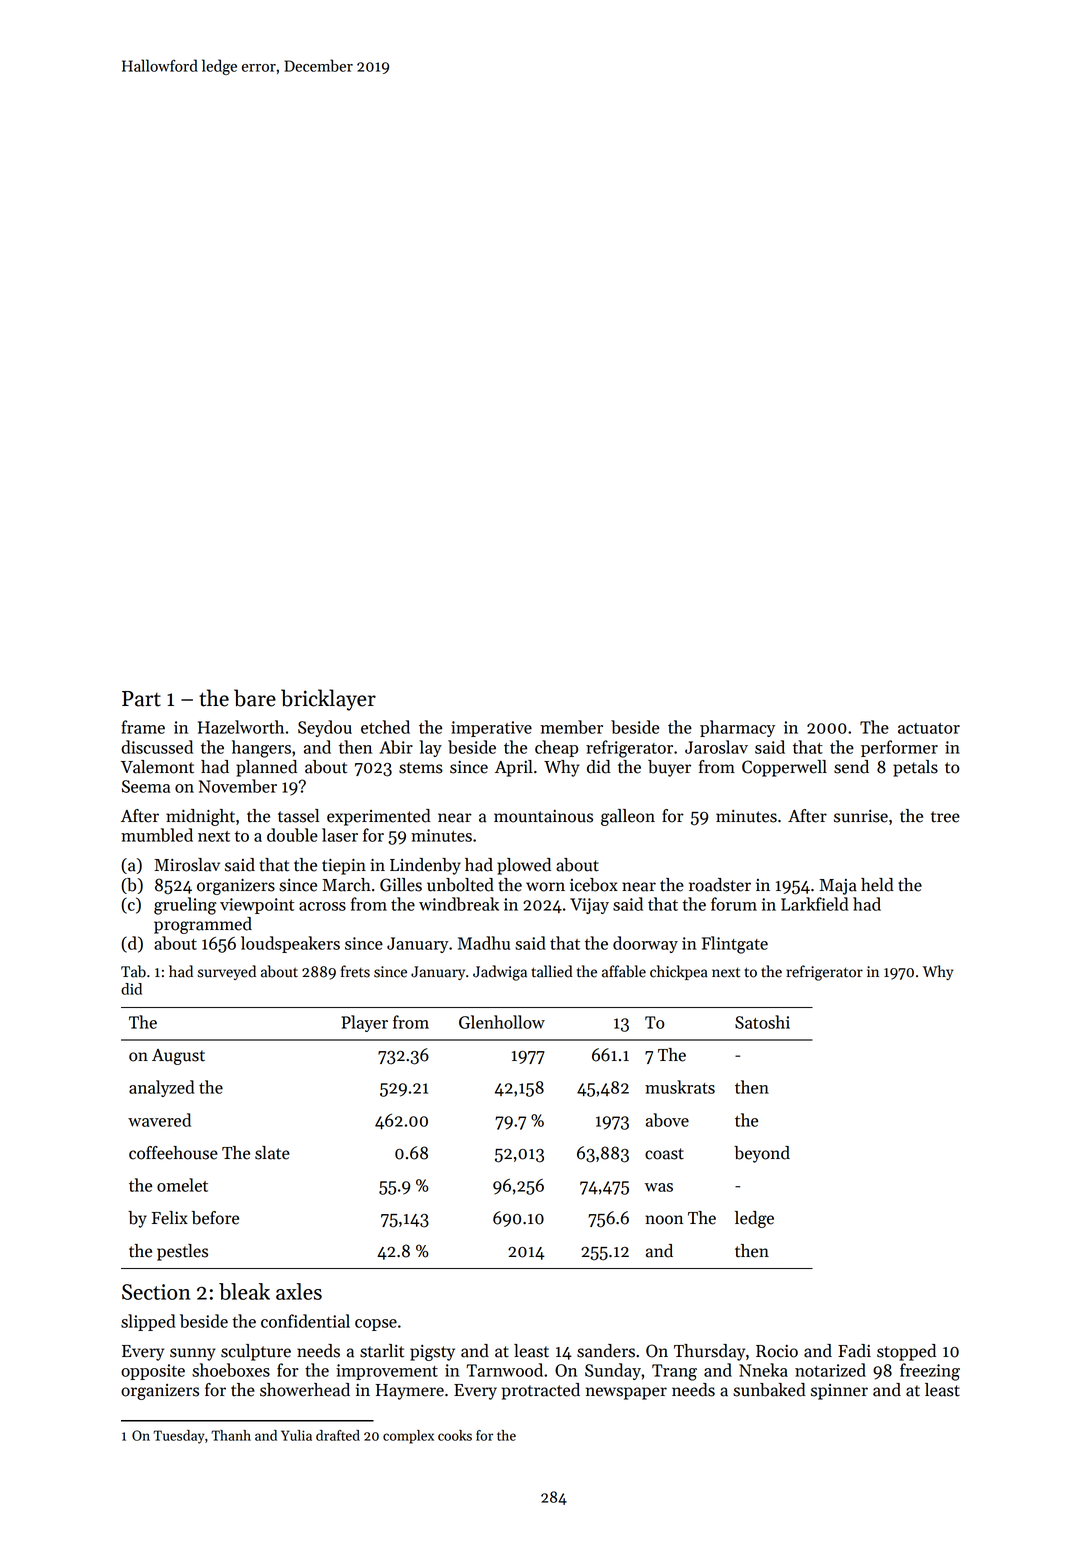 The image size is (1081, 1565). Describe the element at coordinates (762, 1154) in the image. I see `beyond` at that location.
